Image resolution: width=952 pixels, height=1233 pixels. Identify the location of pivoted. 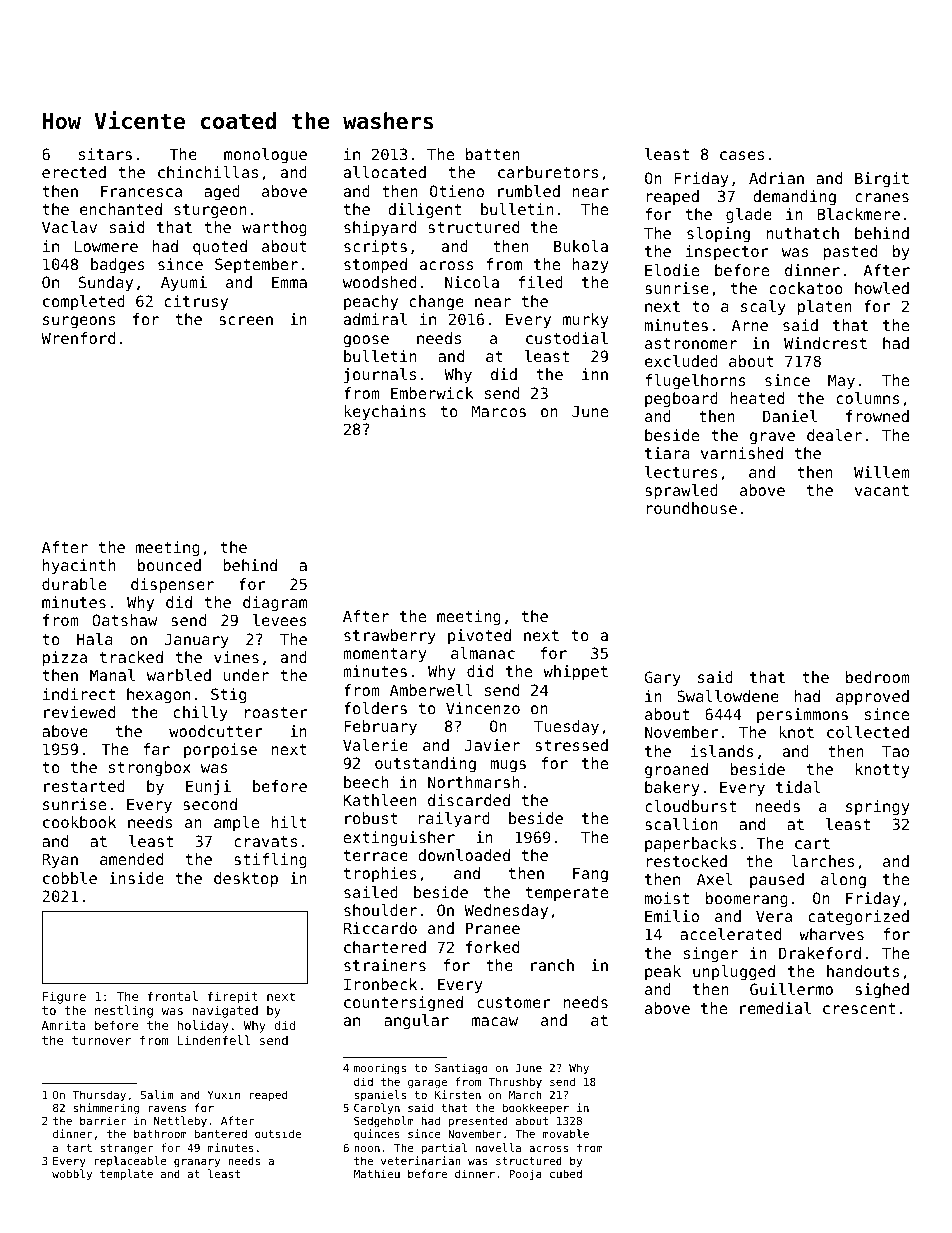
(479, 636).
